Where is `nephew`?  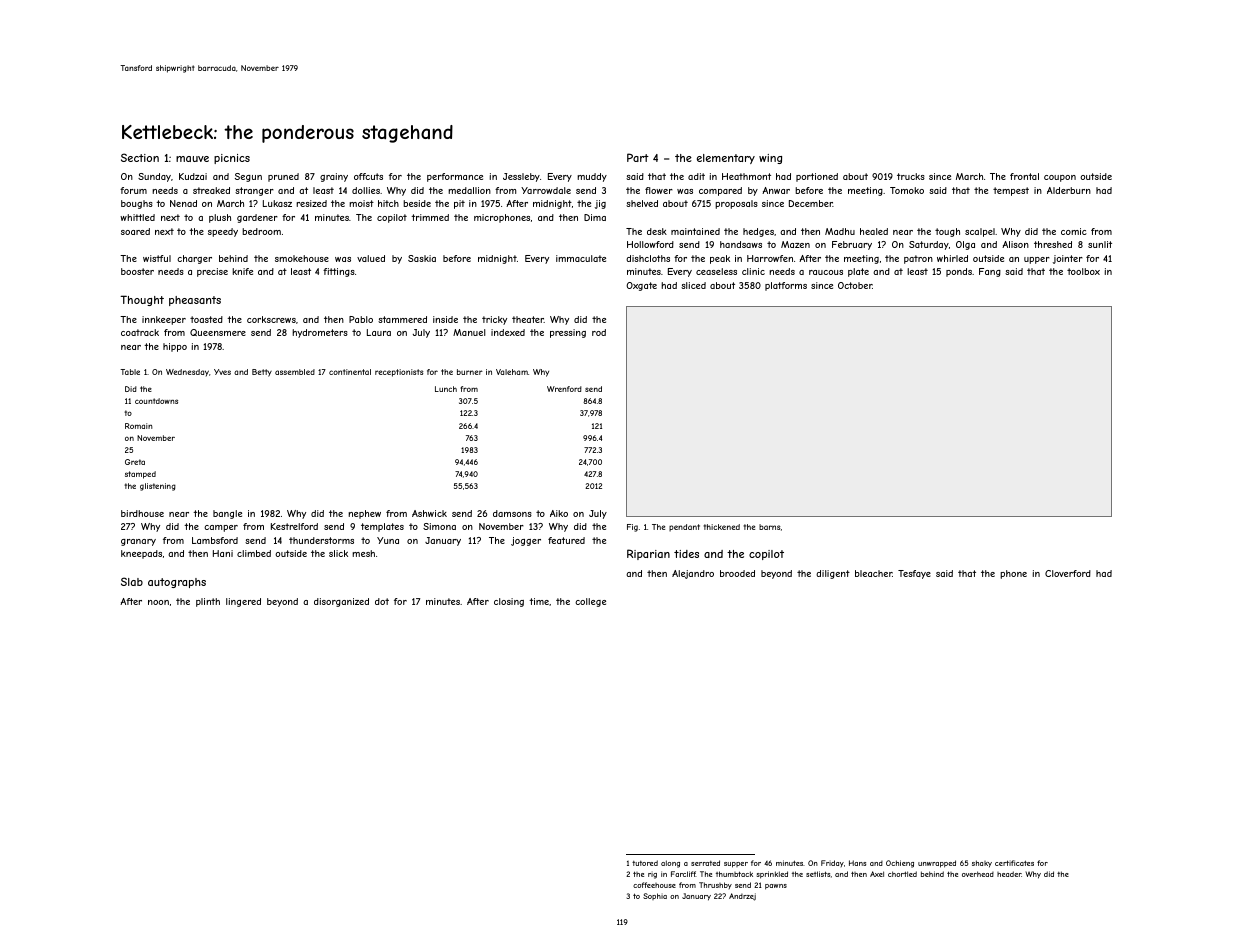
nephew is located at coordinates (364, 514).
